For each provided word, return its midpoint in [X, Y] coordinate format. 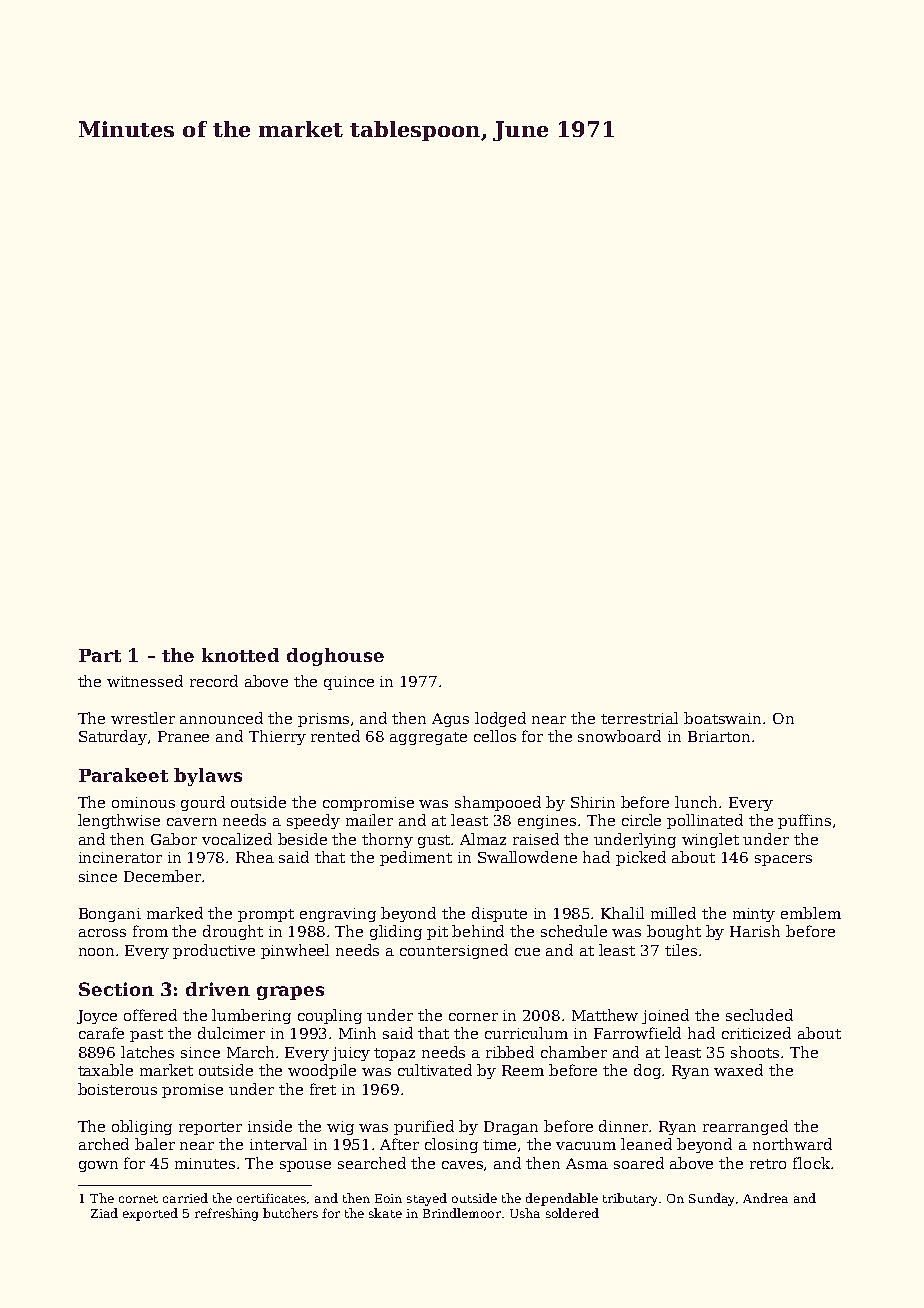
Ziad [104, 1213]
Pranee [183, 736]
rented [335, 736]
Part [100, 655]
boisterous [117, 1089]
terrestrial [639, 718]
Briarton [719, 736]
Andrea [765, 1198]
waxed [738, 1070]
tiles [681, 950]
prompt [266, 915]
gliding [396, 932]
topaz [394, 1054]
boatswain [722, 718]
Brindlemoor [462, 1213]
